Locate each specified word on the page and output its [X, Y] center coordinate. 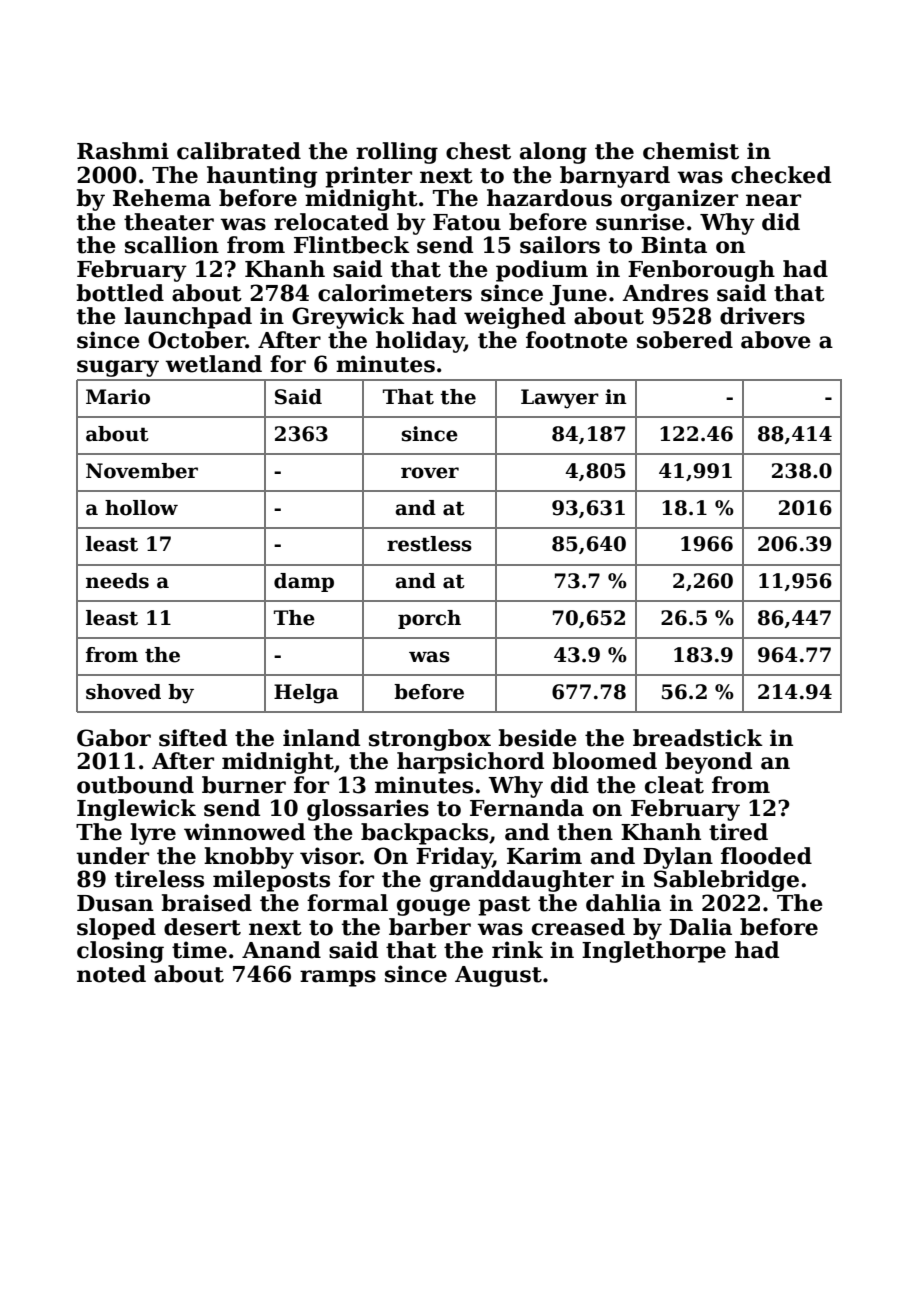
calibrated [239, 151]
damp [304, 582]
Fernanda [527, 808]
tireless [159, 879]
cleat [674, 785]
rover [430, 473]
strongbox [430, 740]
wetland [213, 364]
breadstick [698, 738]
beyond [708, 763]
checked [781, 175]
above [776, 340]
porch [429, 619]
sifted [193, 738]
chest [478, 151]
